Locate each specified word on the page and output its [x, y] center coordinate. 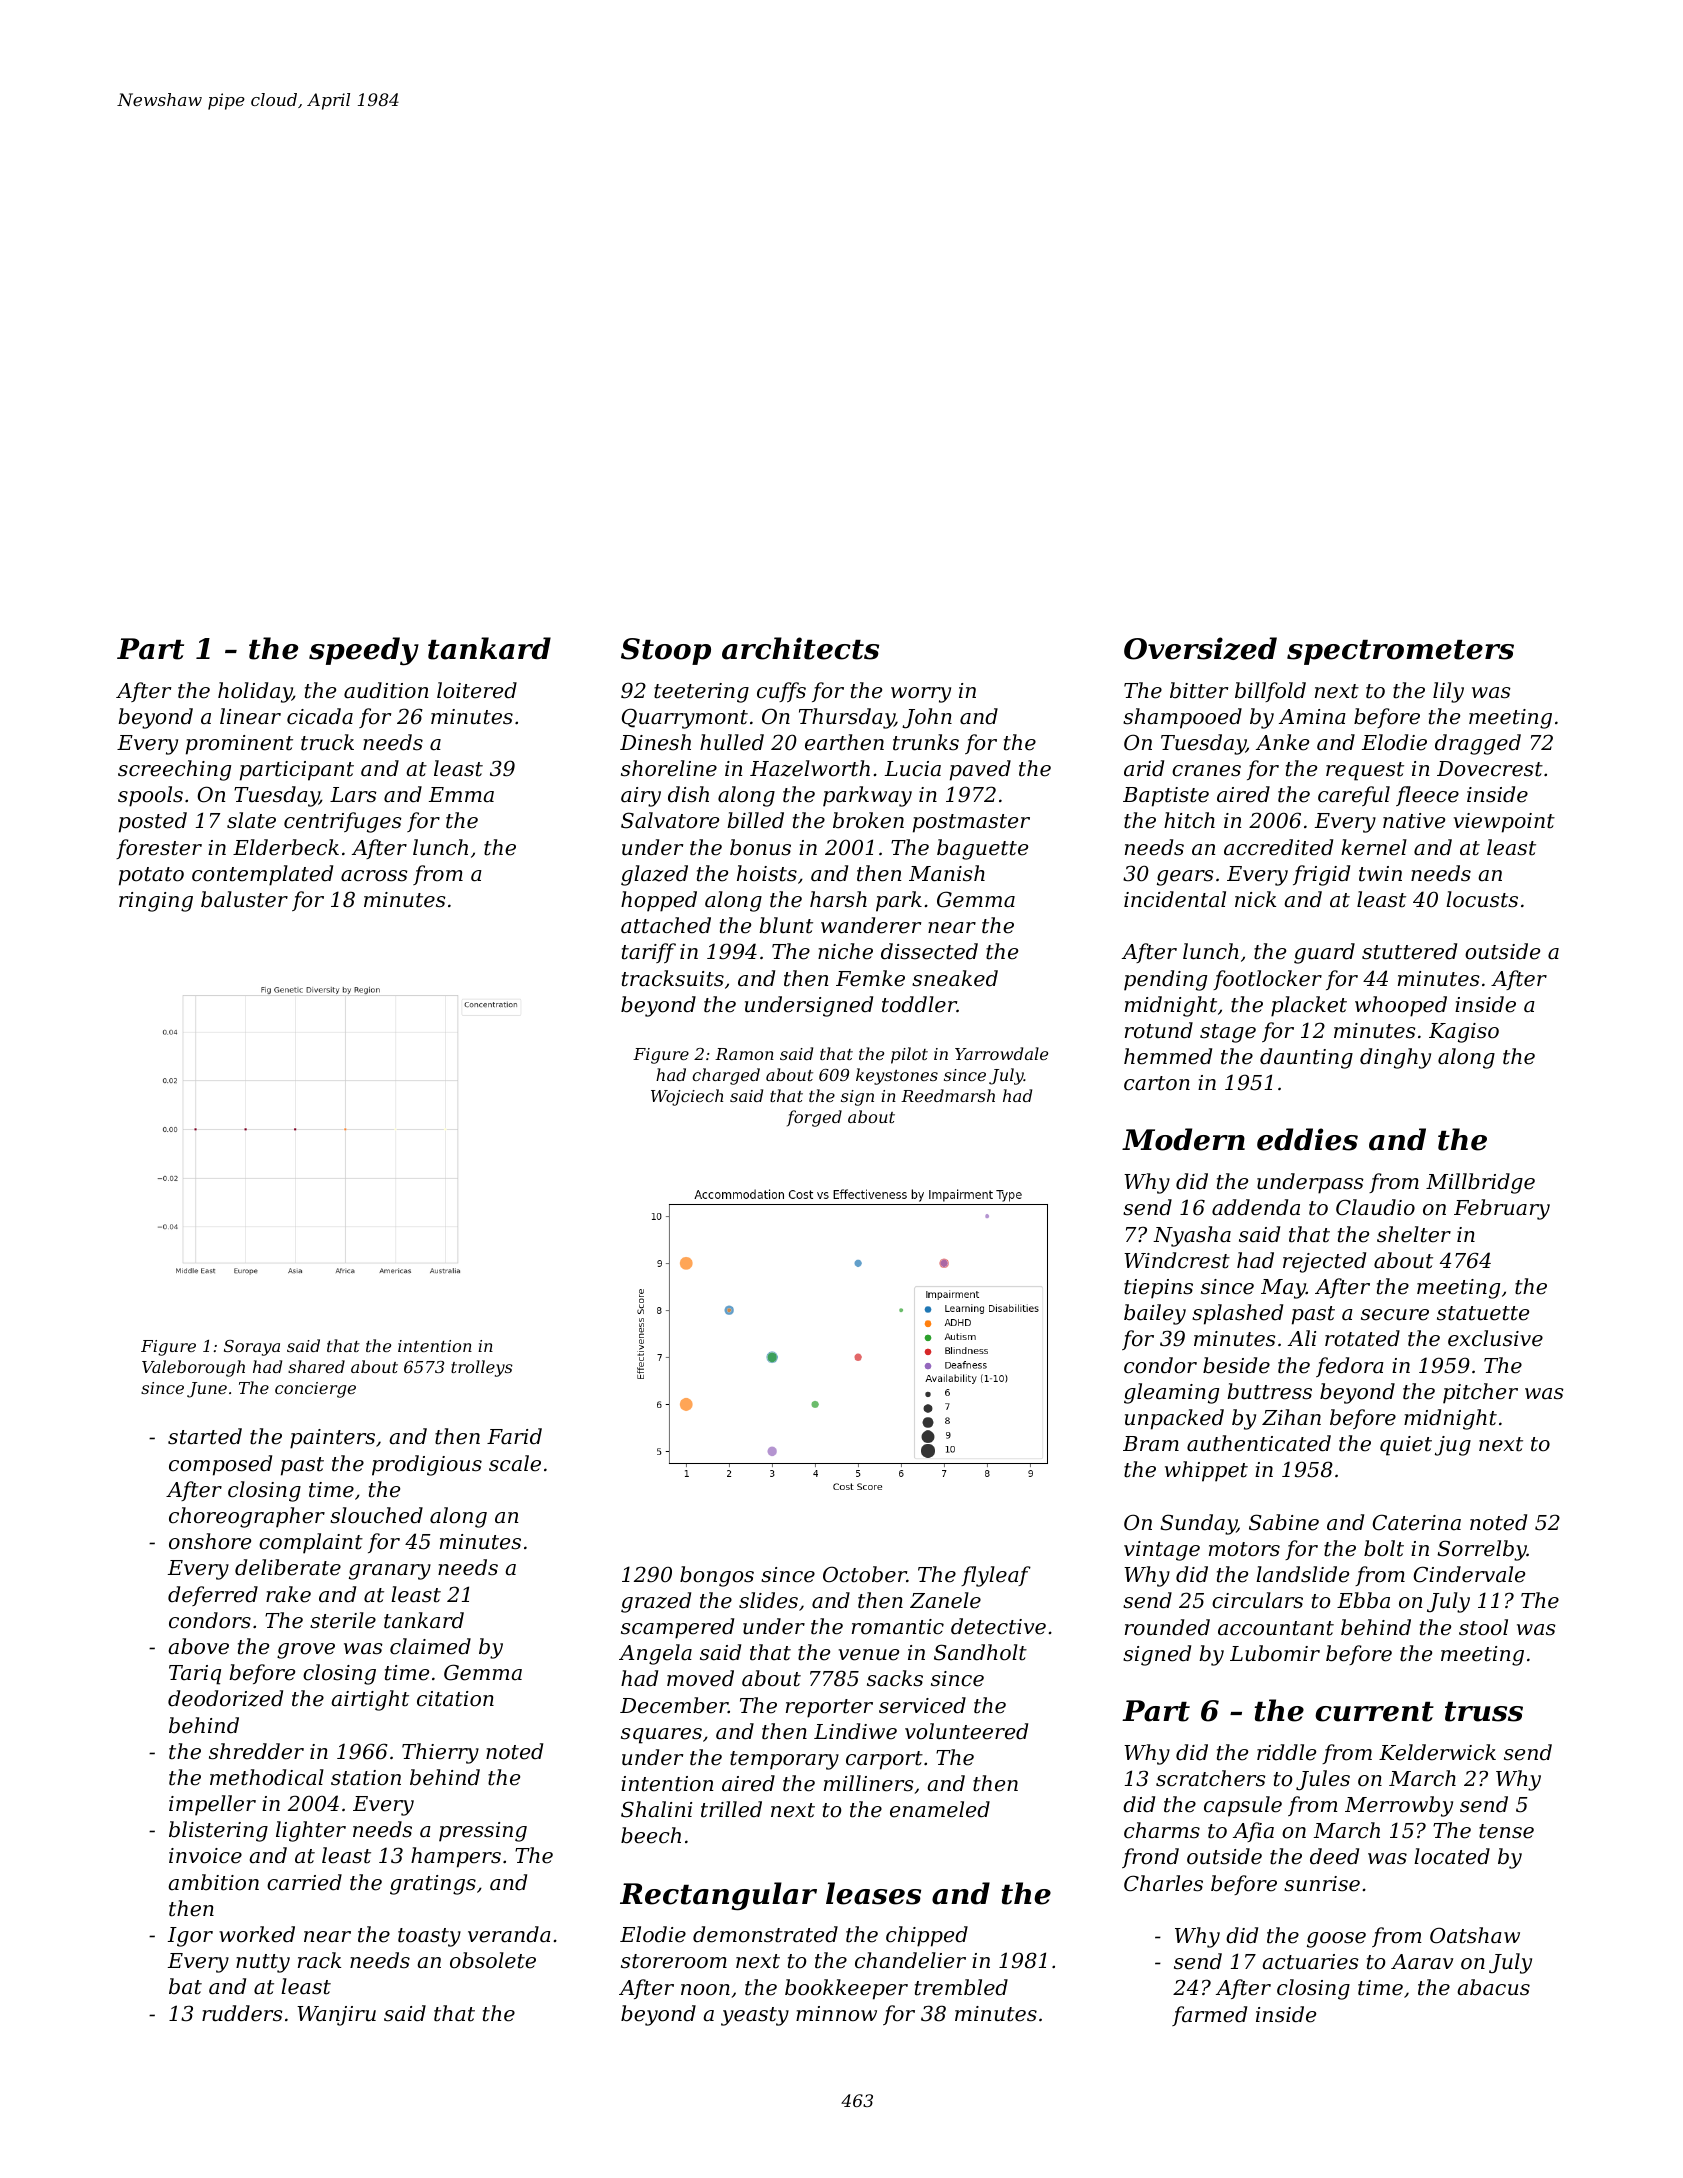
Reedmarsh [948, 1095]
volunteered [966, 1731]
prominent [239, 745]
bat [185, 1986]
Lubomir [1275, 1653]
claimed [430, 1646]
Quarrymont [685, 718]
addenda [1256, 1207]
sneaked [955, 978]
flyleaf [996, 1576]
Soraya [252, 1348]
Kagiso [1464, 1033]
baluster [244, 899]
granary [390, 1572]
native [1414, 821]
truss [1484, 1712]
